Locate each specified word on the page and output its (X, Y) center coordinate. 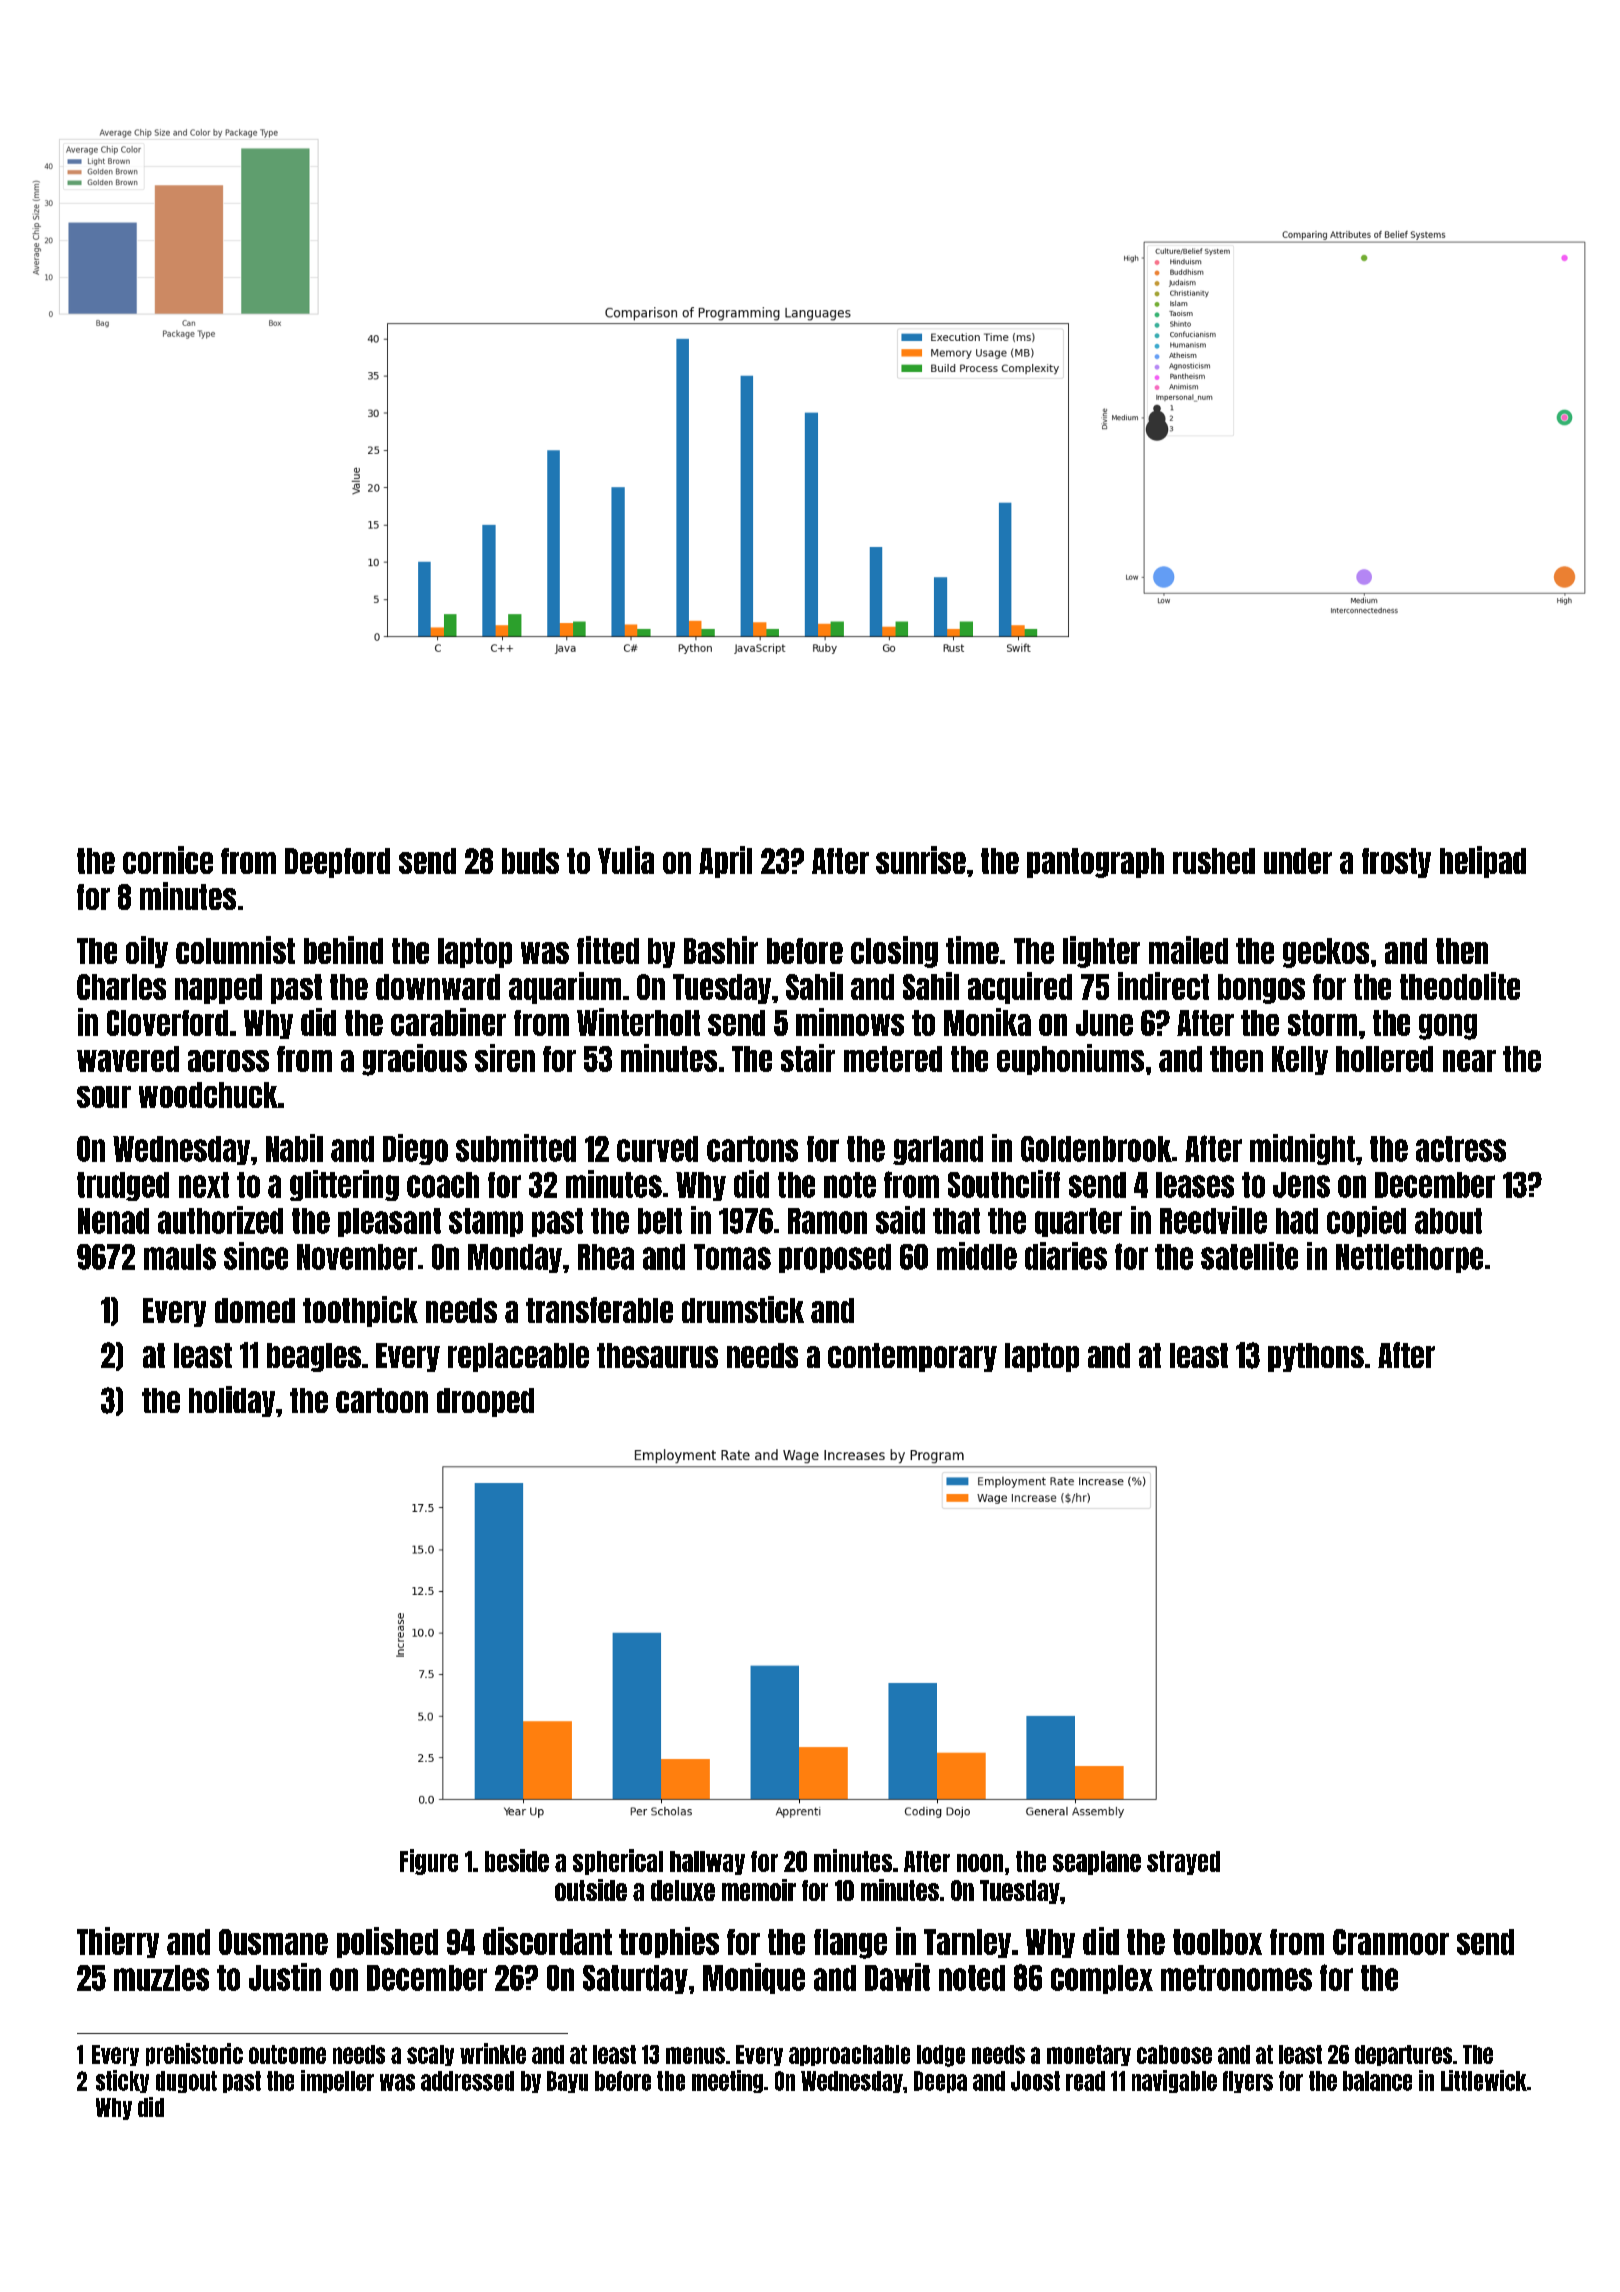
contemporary (912, 1357)
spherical (618, 1862)
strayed (1183, 1863)
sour (104, 1097)
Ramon (827, 1221)
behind (343, 950)
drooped (485, 1402)
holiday (232, 1401)
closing (894, 952)
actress (1461, 1149)
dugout (186, 2082)
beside (517, 1860)
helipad (1483, 862)
